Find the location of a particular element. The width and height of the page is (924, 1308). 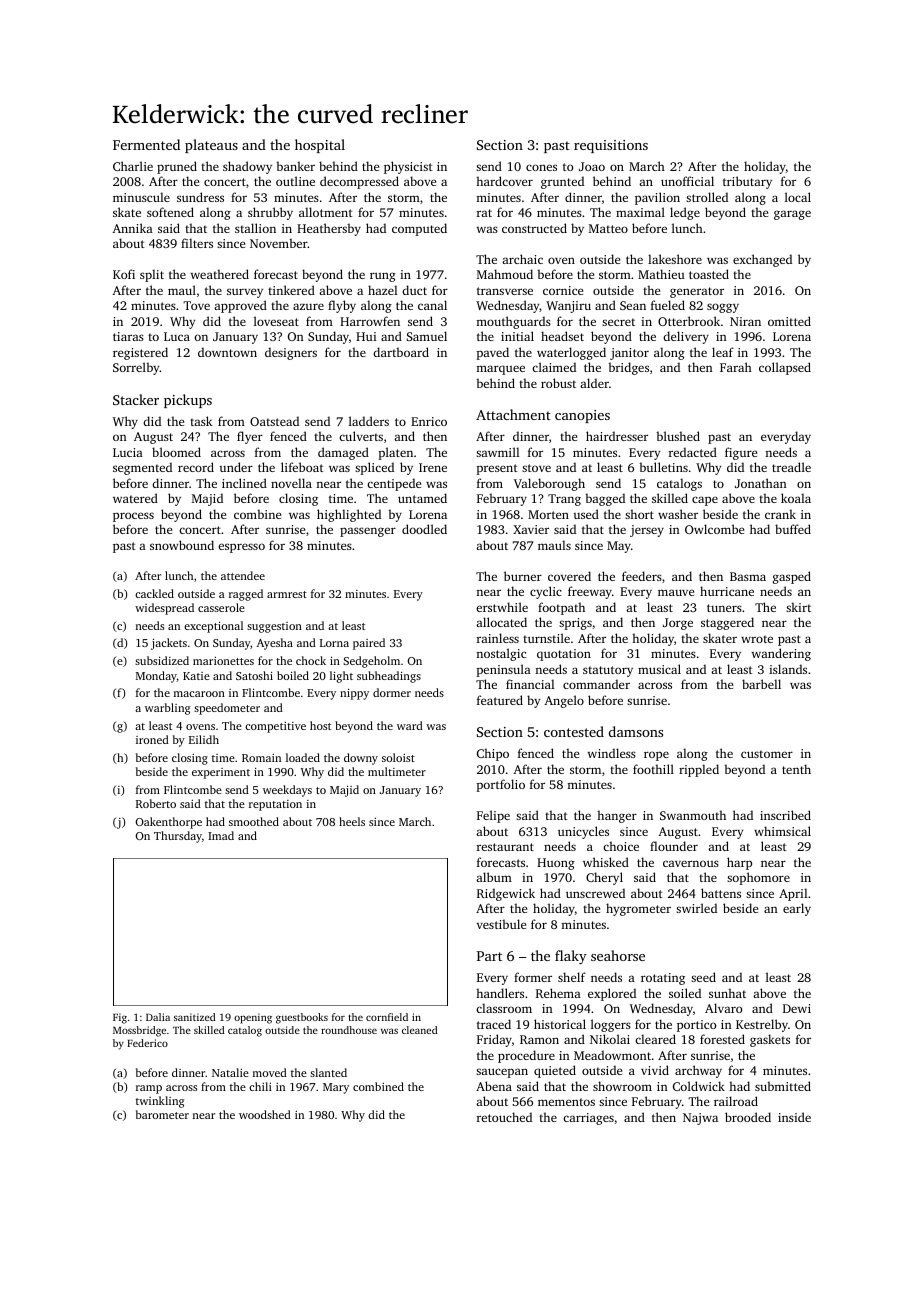

inclined is located at coordinates (244, 483).
